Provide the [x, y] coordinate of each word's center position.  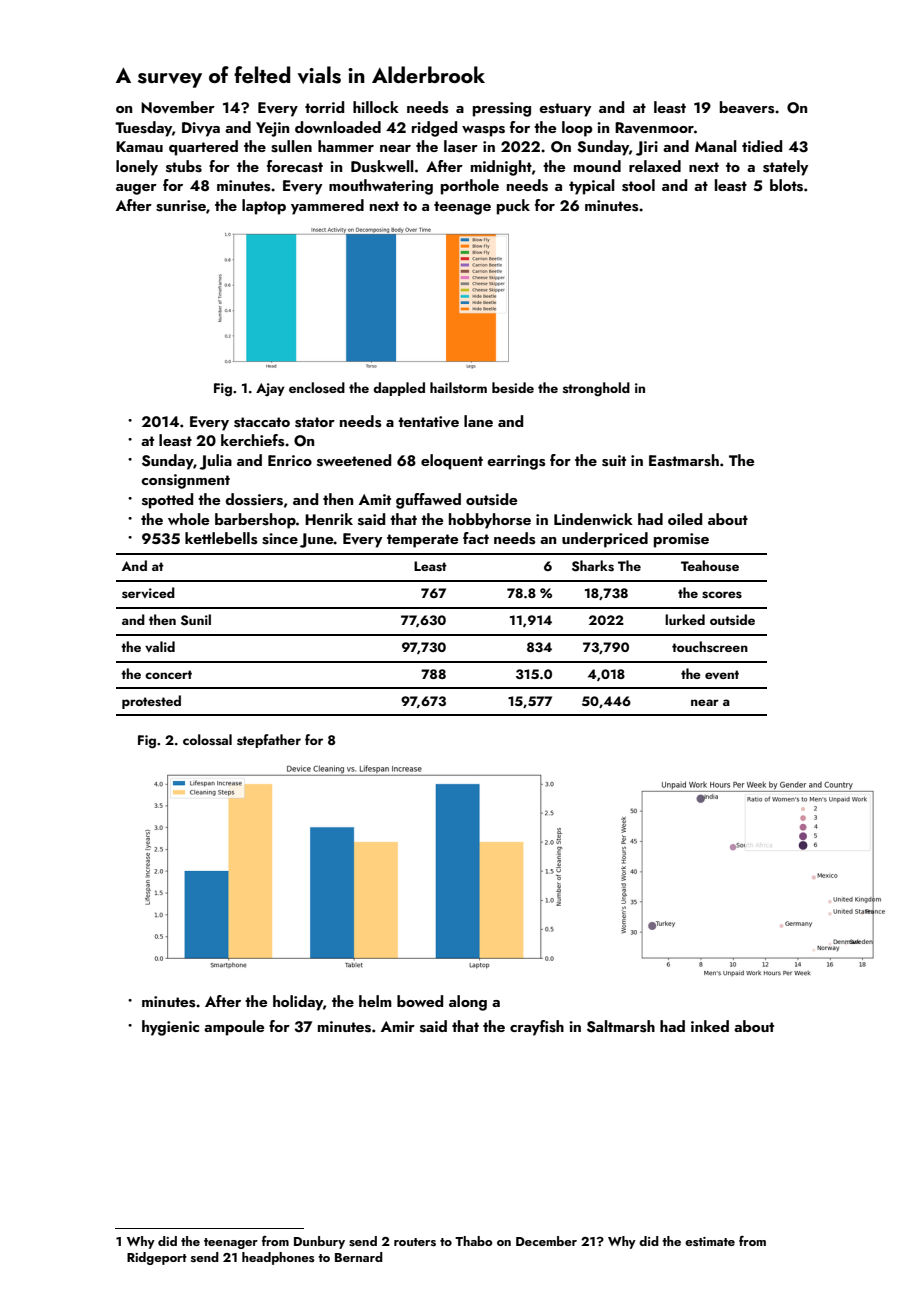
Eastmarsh [684, 460]
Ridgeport [157, 1258]
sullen [291, 146]
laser [461, 146]
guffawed [428, 501]
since [280, 539]
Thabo [473, 1241]
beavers [747, 107]
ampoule [234, 1028]
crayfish [537, 1028]
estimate [710, 1241]
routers [415, 1242]
